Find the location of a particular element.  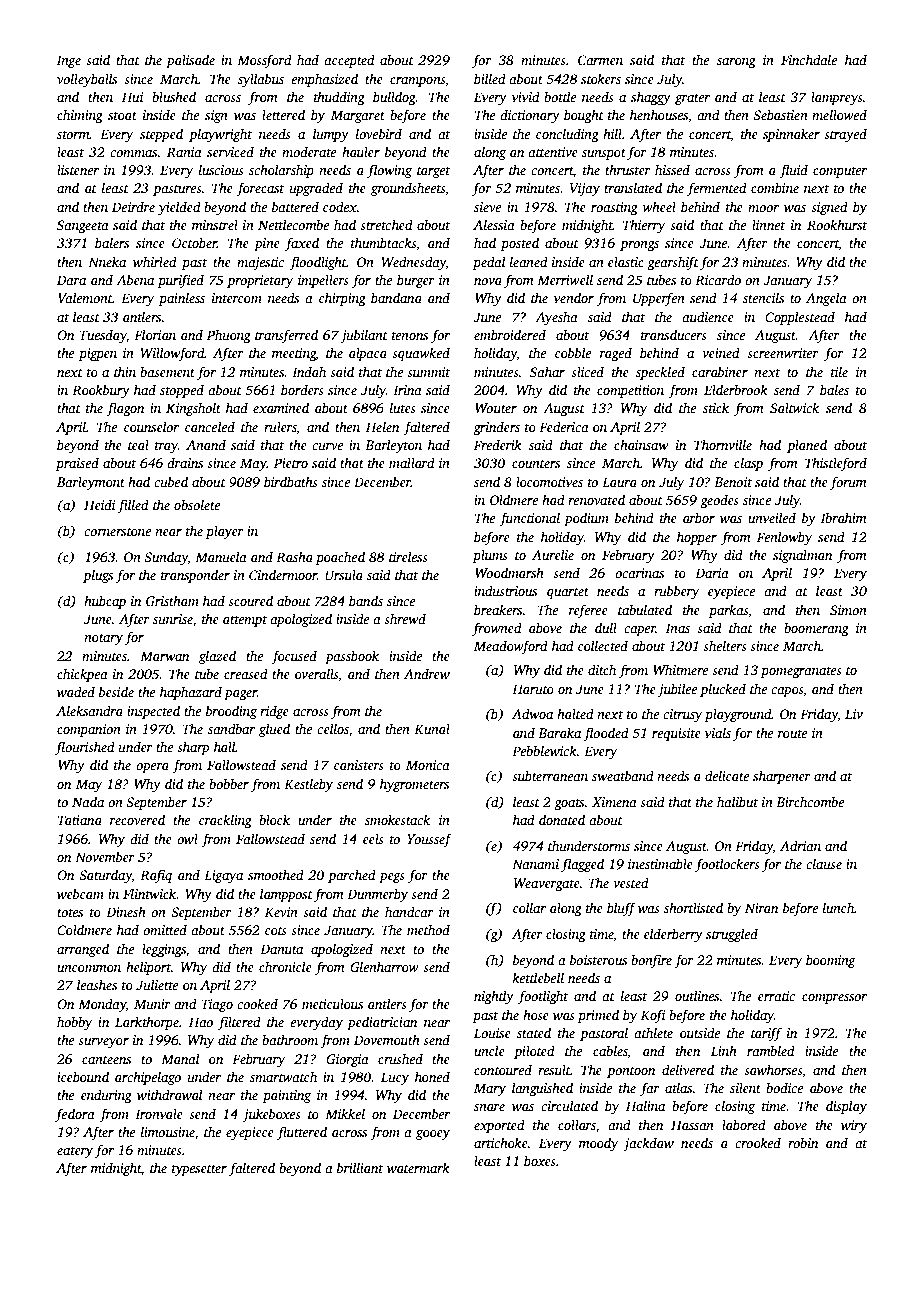

Simon is located at coordinates (848, 610).
